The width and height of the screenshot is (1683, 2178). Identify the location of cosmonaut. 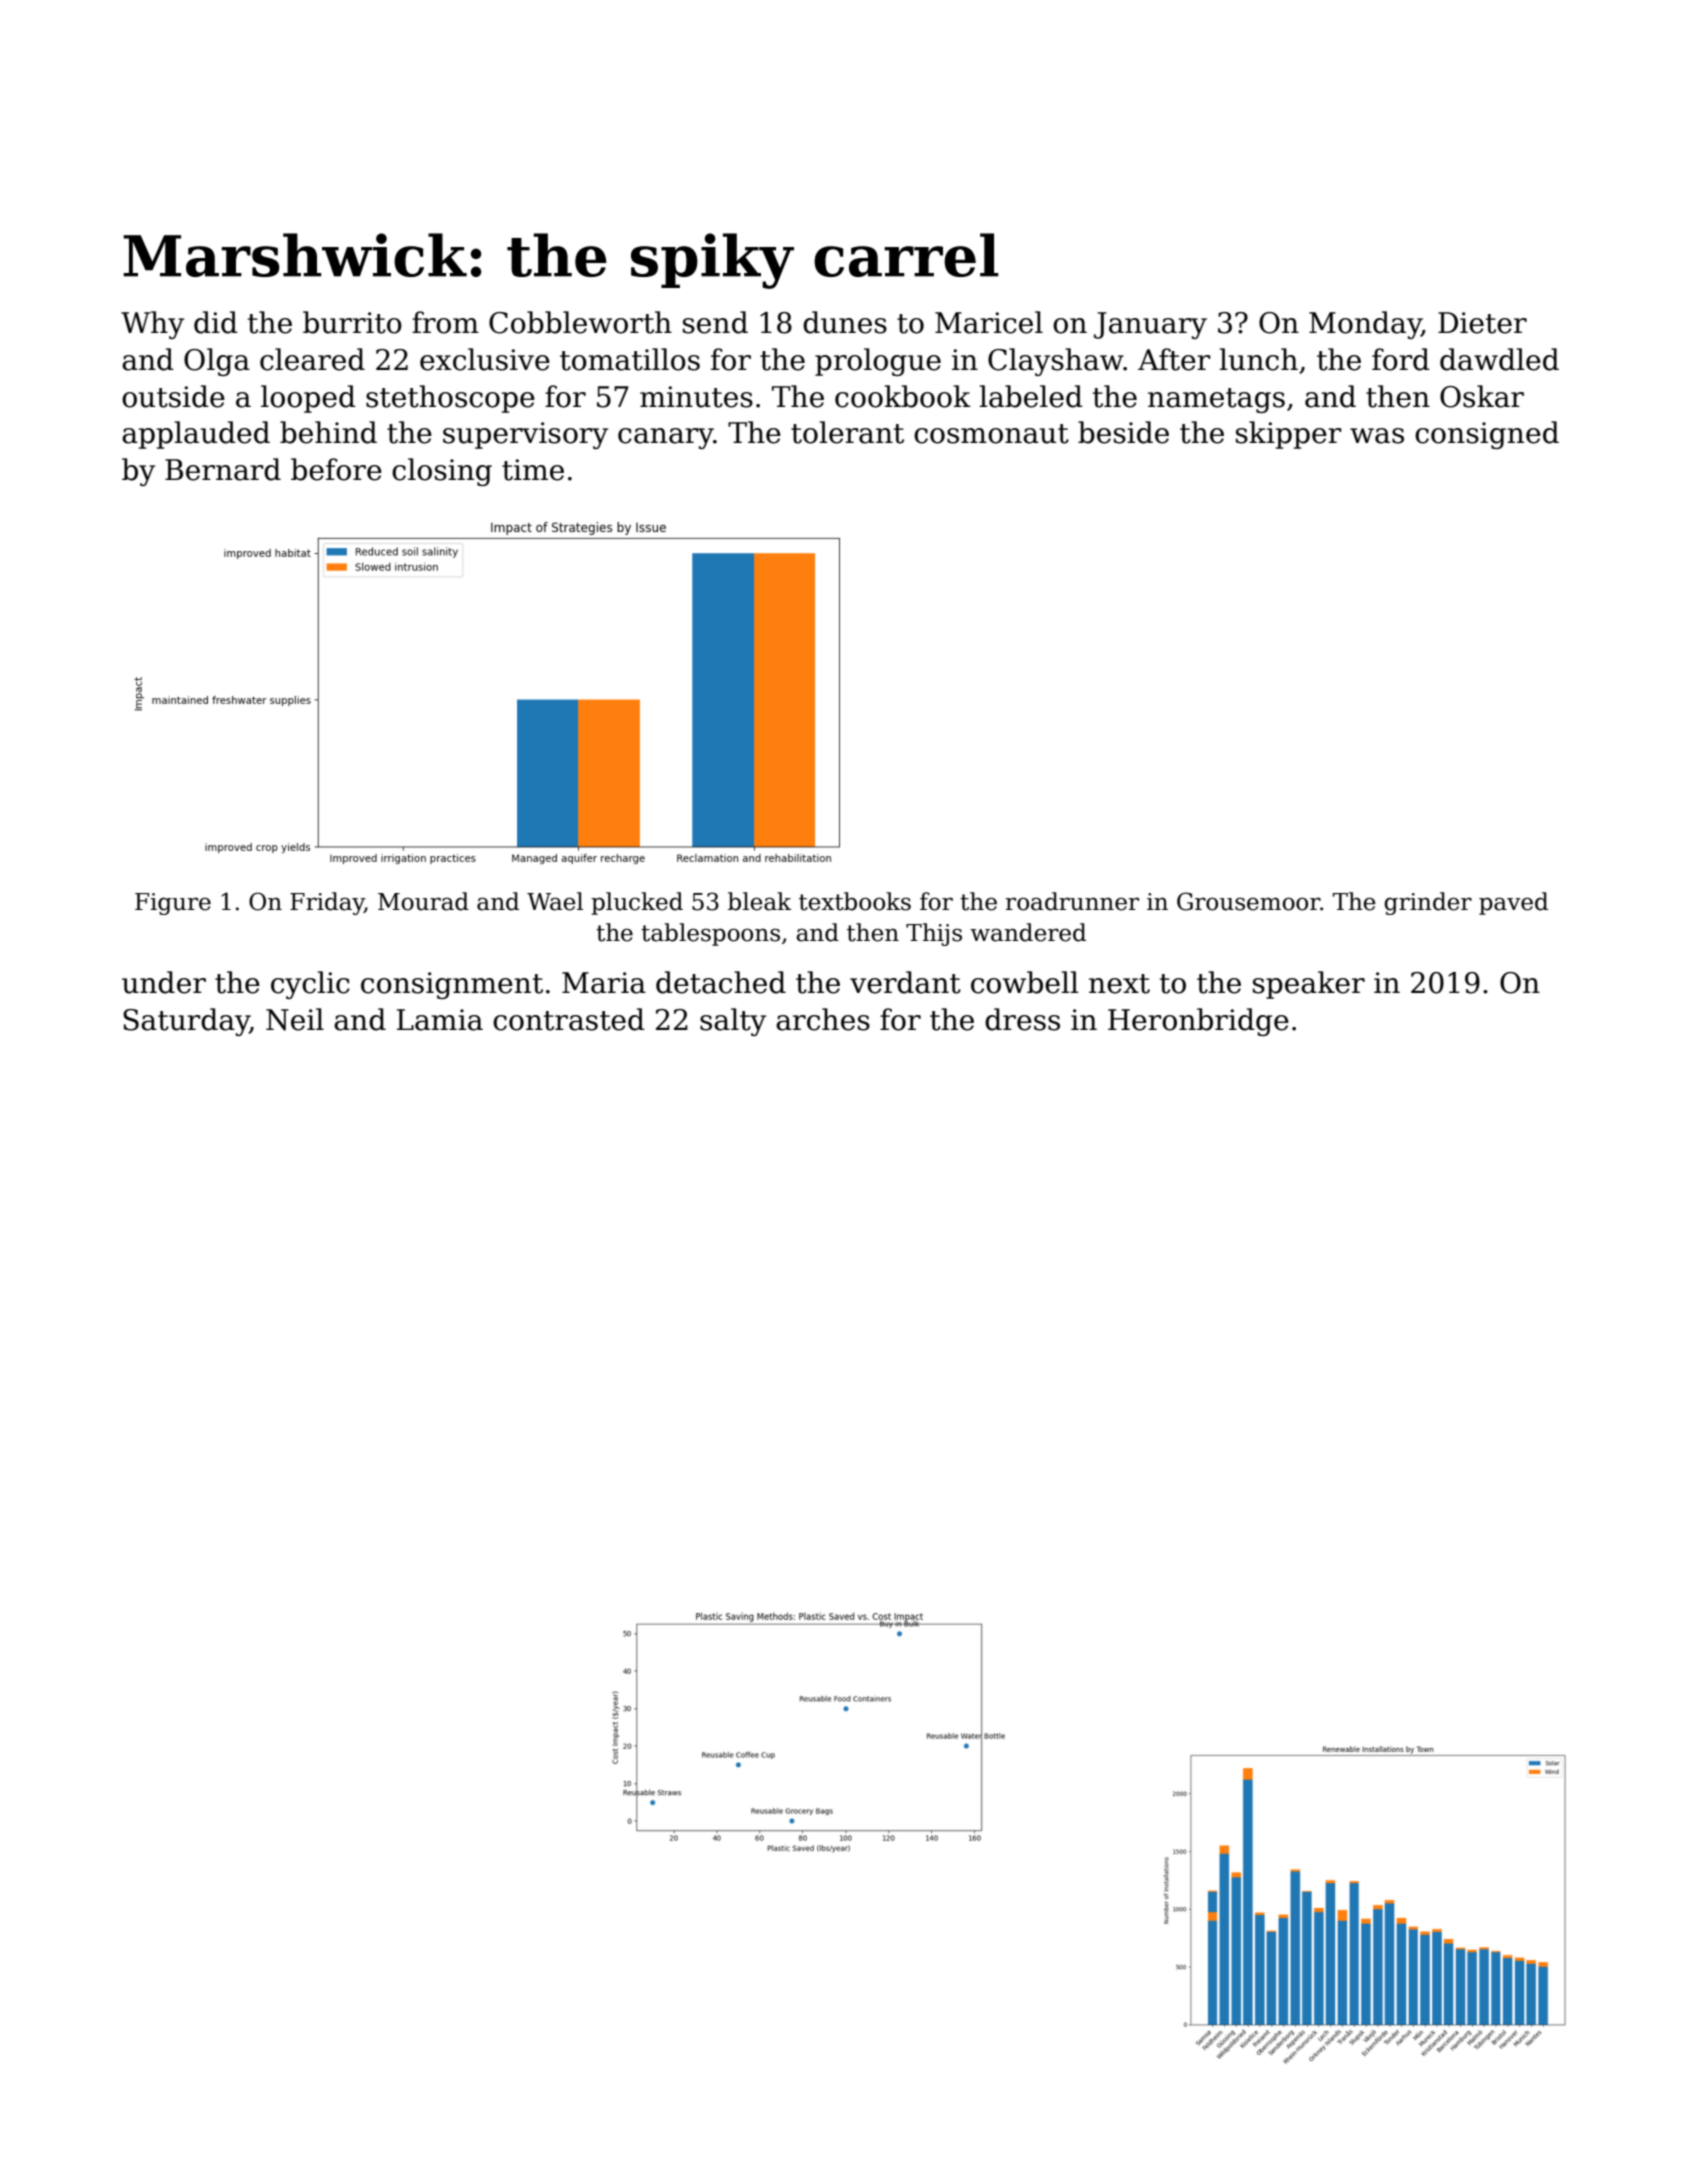
(991, 434).
